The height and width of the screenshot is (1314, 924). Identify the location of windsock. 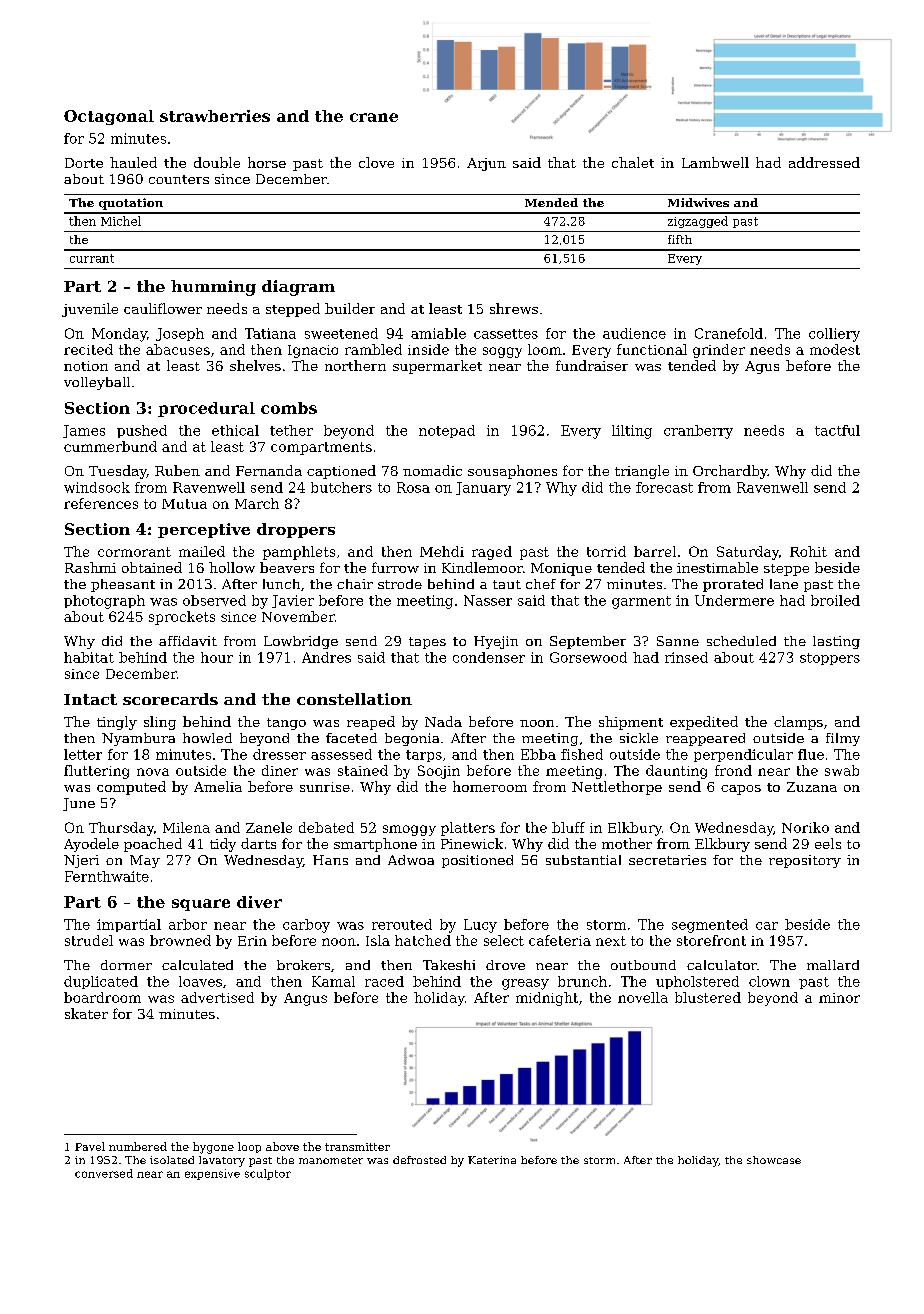
(97, 487).
